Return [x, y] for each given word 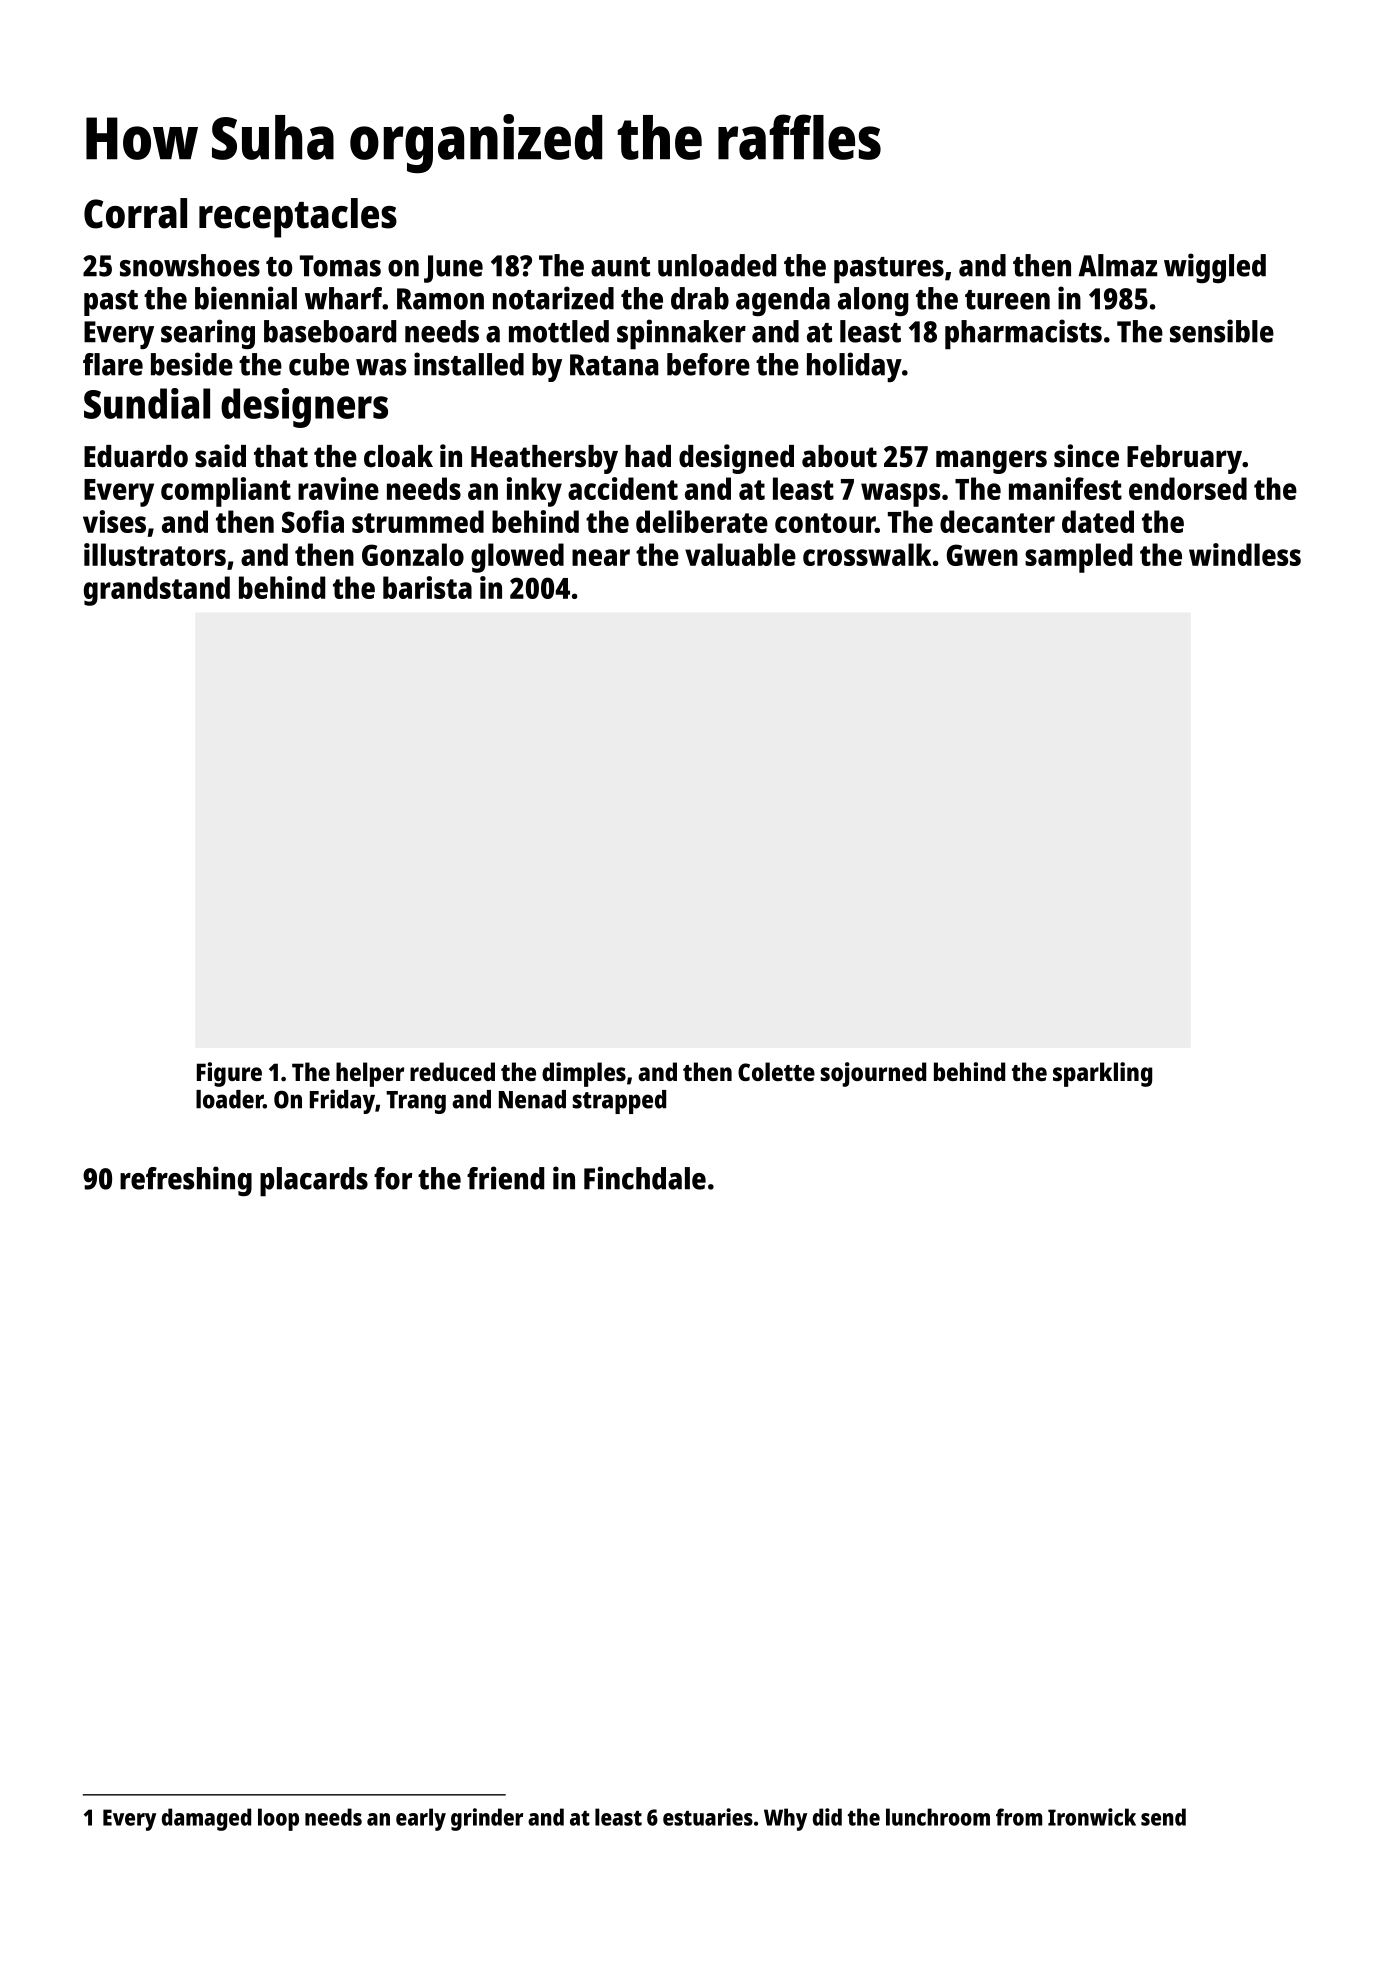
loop [278, 1819]
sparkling [1102, 1074]
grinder [487, 1819]
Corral [135, 213]
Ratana [614, 365]
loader [229, 1099]
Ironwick [1092, 1817]
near [601, 557]
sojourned [873, 1074]
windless [1245, 554]
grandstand [157, 591]
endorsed [1188, 488]
